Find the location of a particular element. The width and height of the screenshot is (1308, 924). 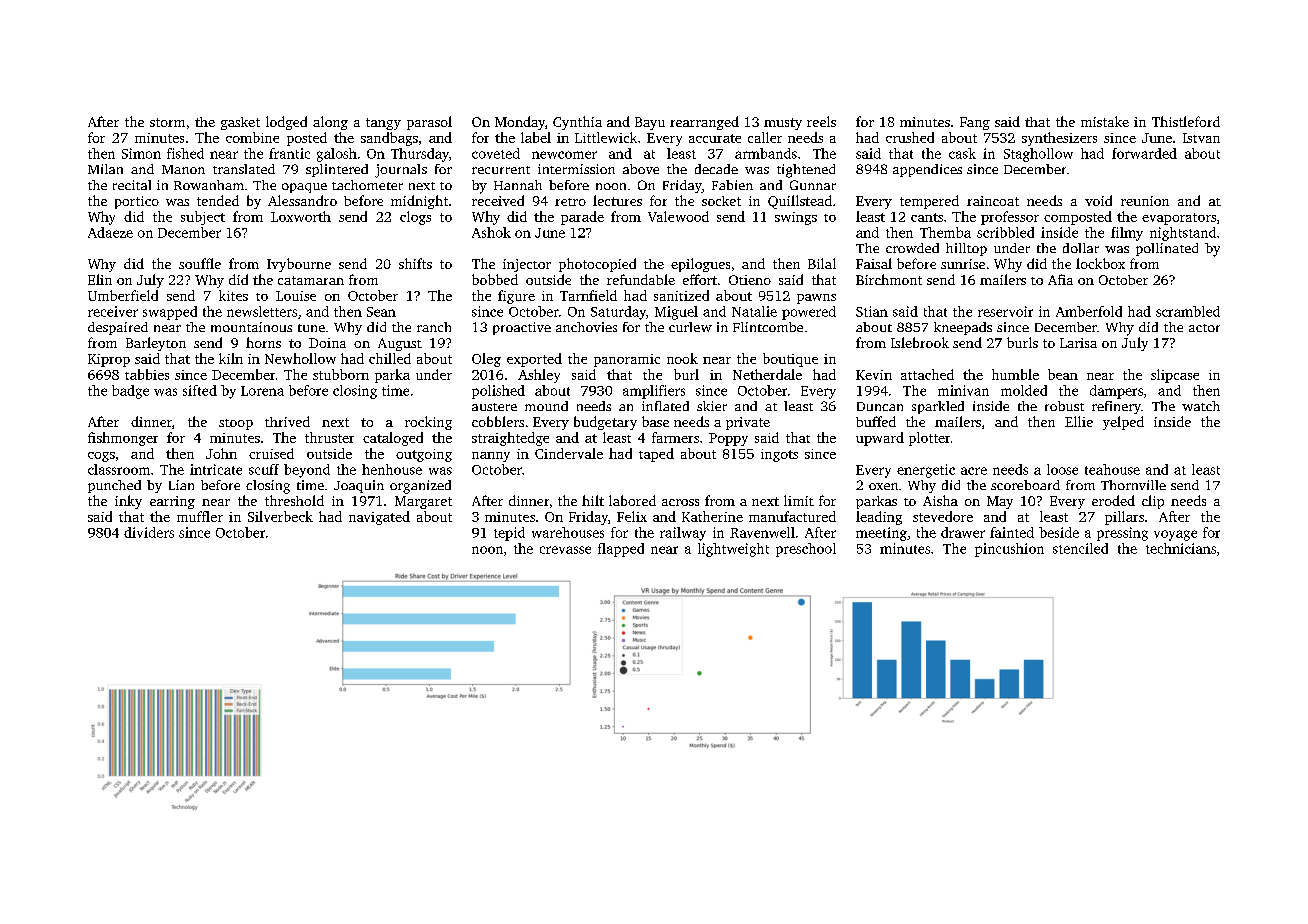

tended is located at coordinates (218, 200).
